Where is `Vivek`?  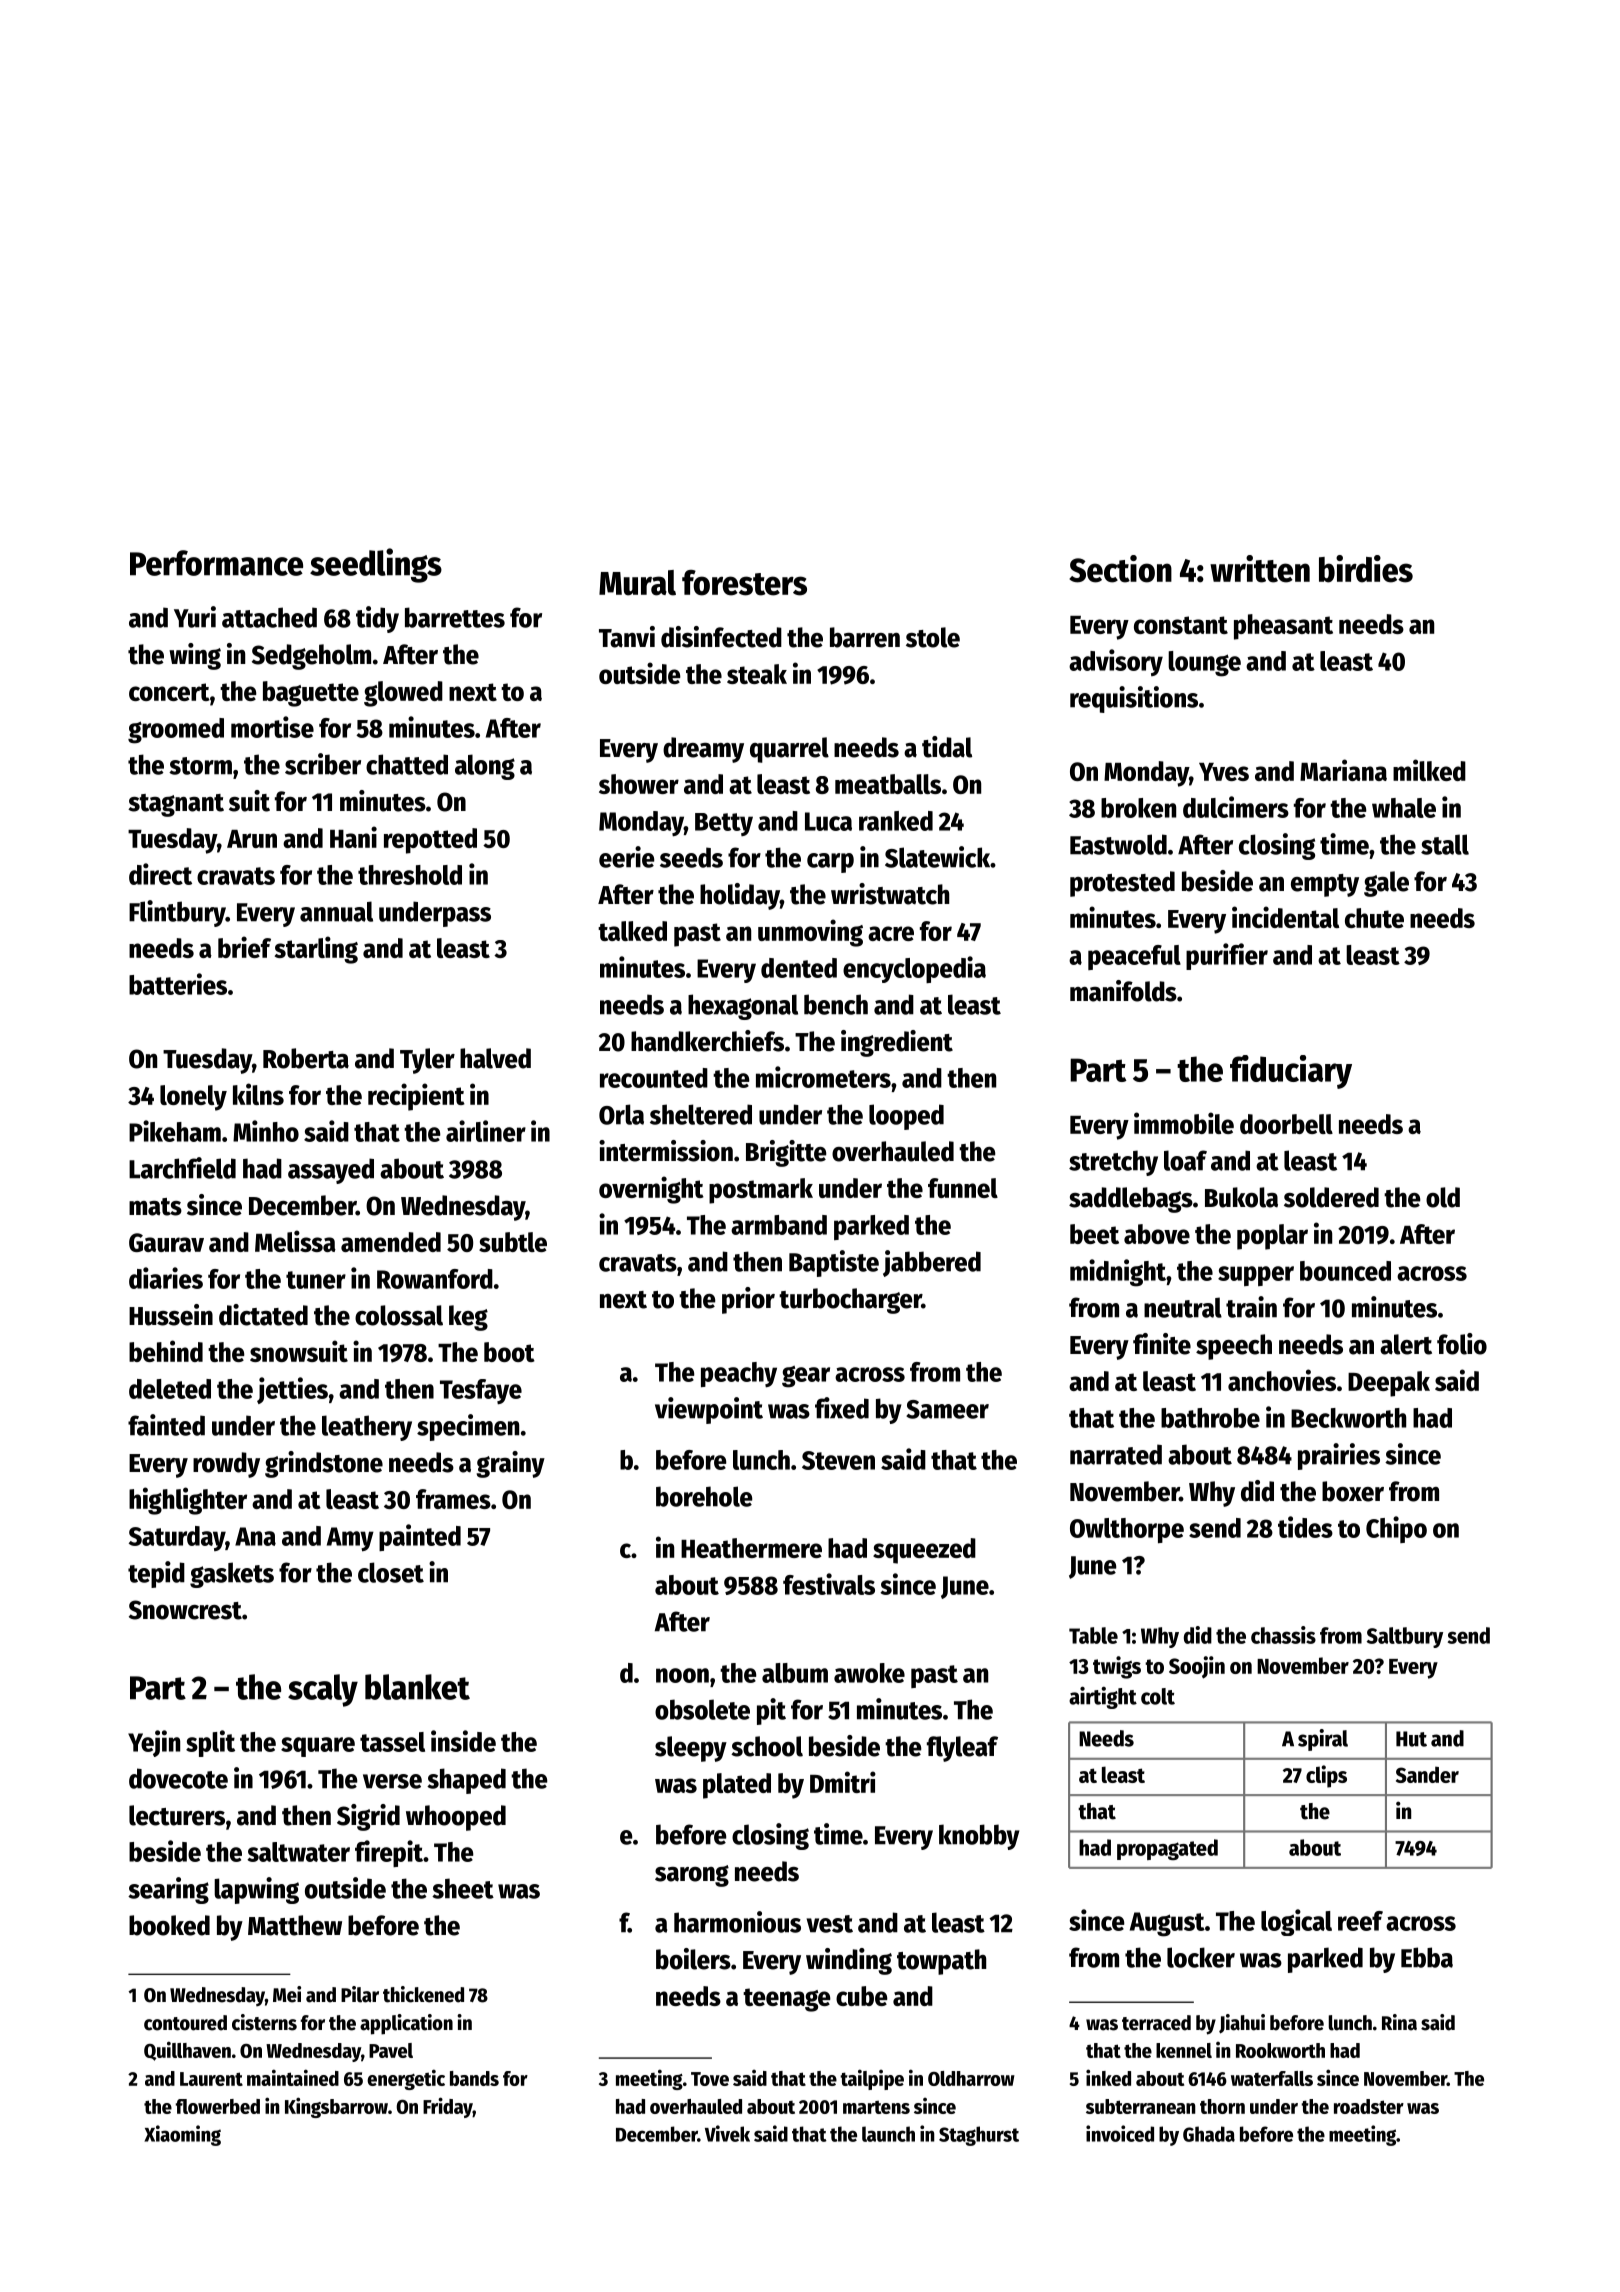 Vivek is located at coordinates (727, 2133).
